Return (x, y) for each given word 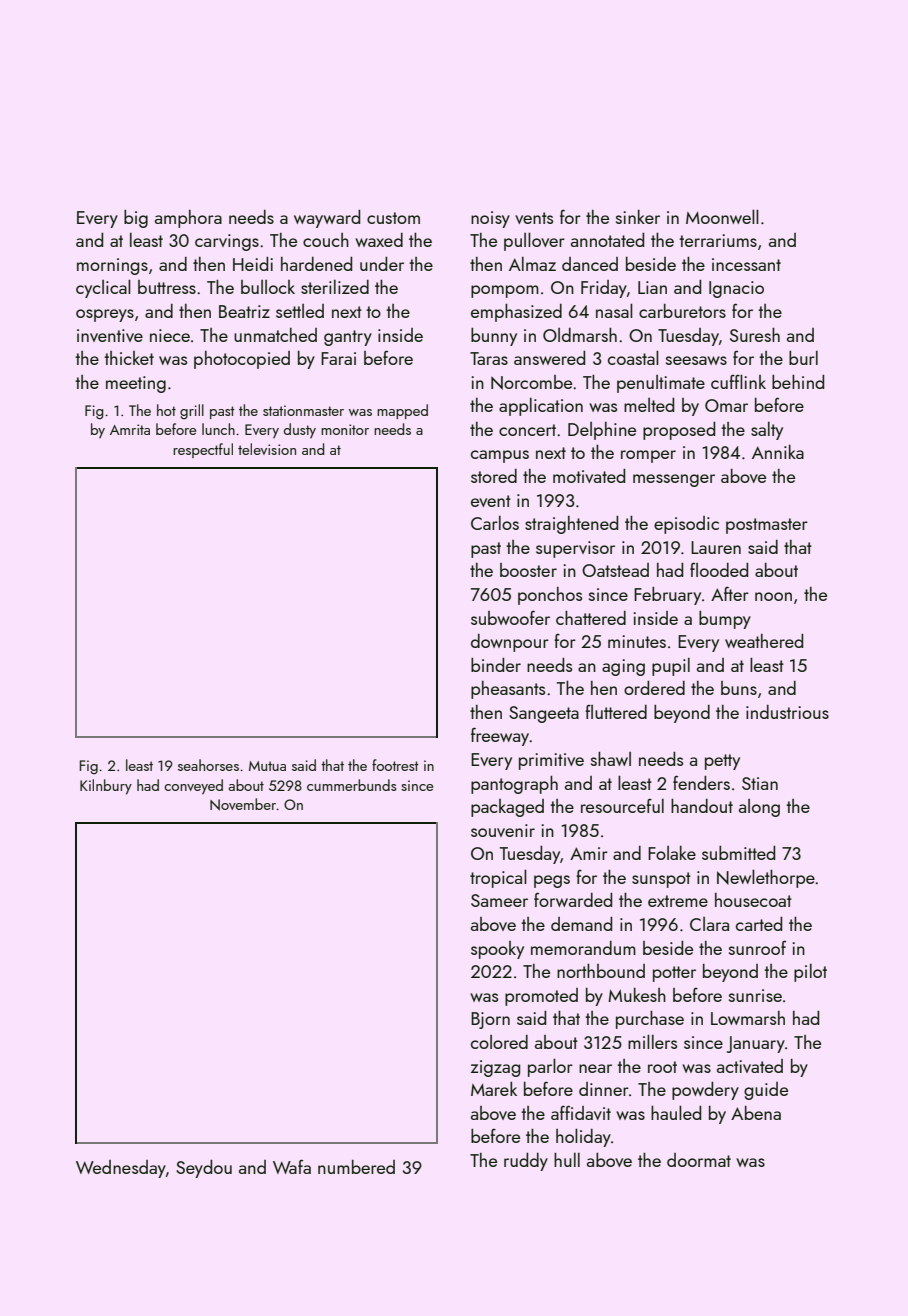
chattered (591, 618)
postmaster (767, 526)
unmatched (275, 335)
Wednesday (121, 1169)
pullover (534, 241)
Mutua (267, 766)
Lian (652, 287)
